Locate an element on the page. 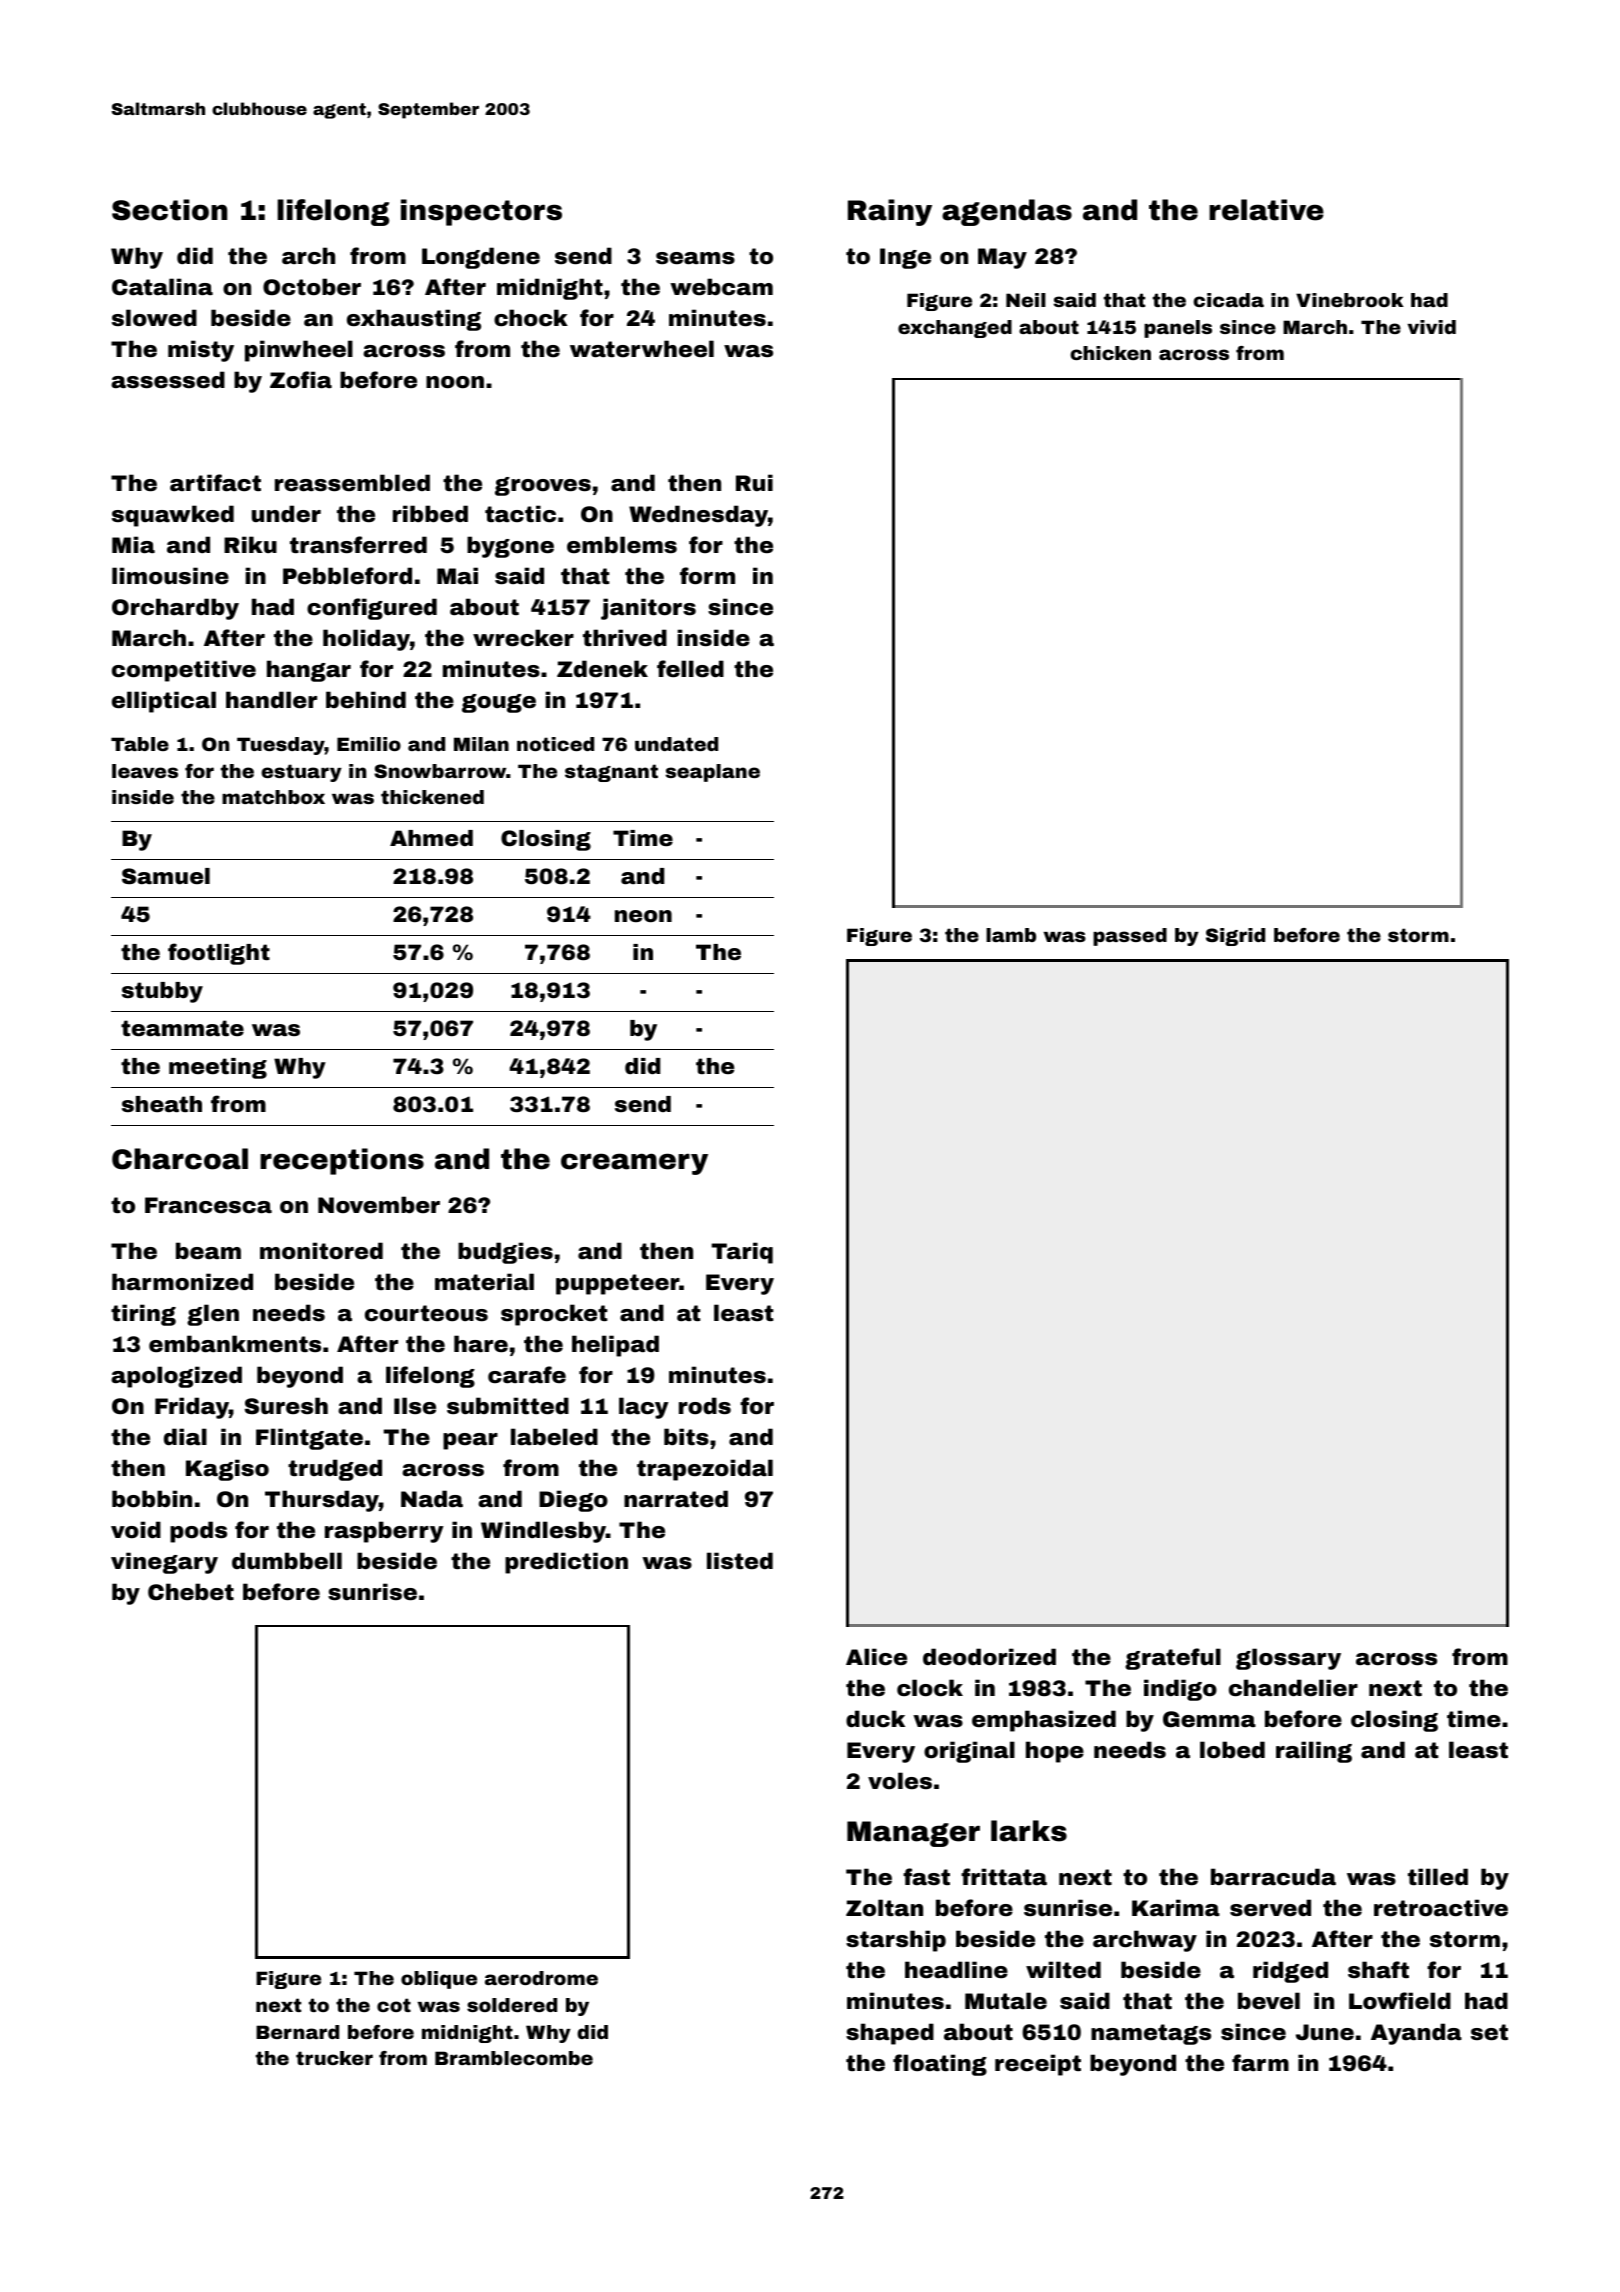 This page has height=2292, width=1620. Ahmed is located at coordinates (431, 838).
